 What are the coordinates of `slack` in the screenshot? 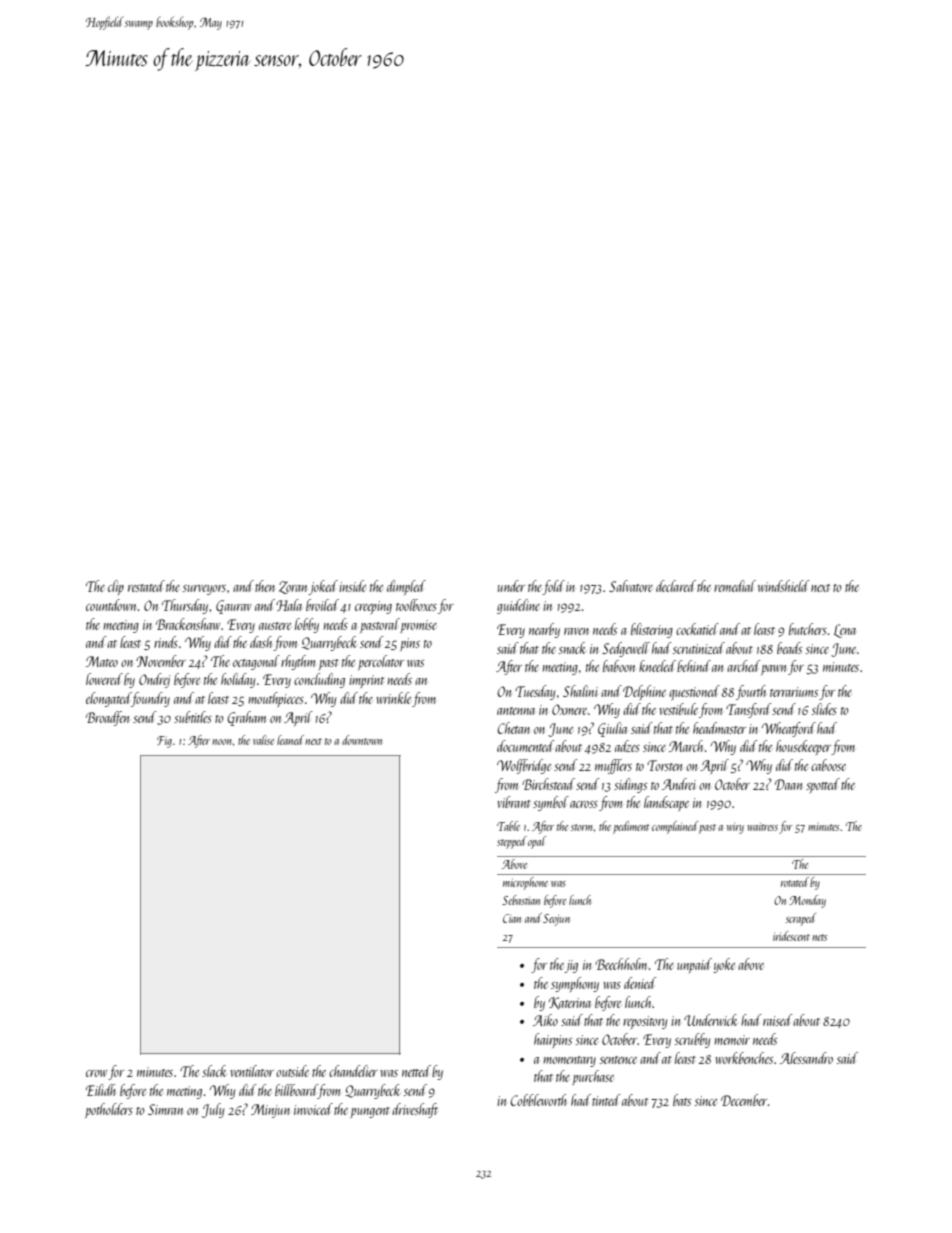 It's located at (214, 1071).
